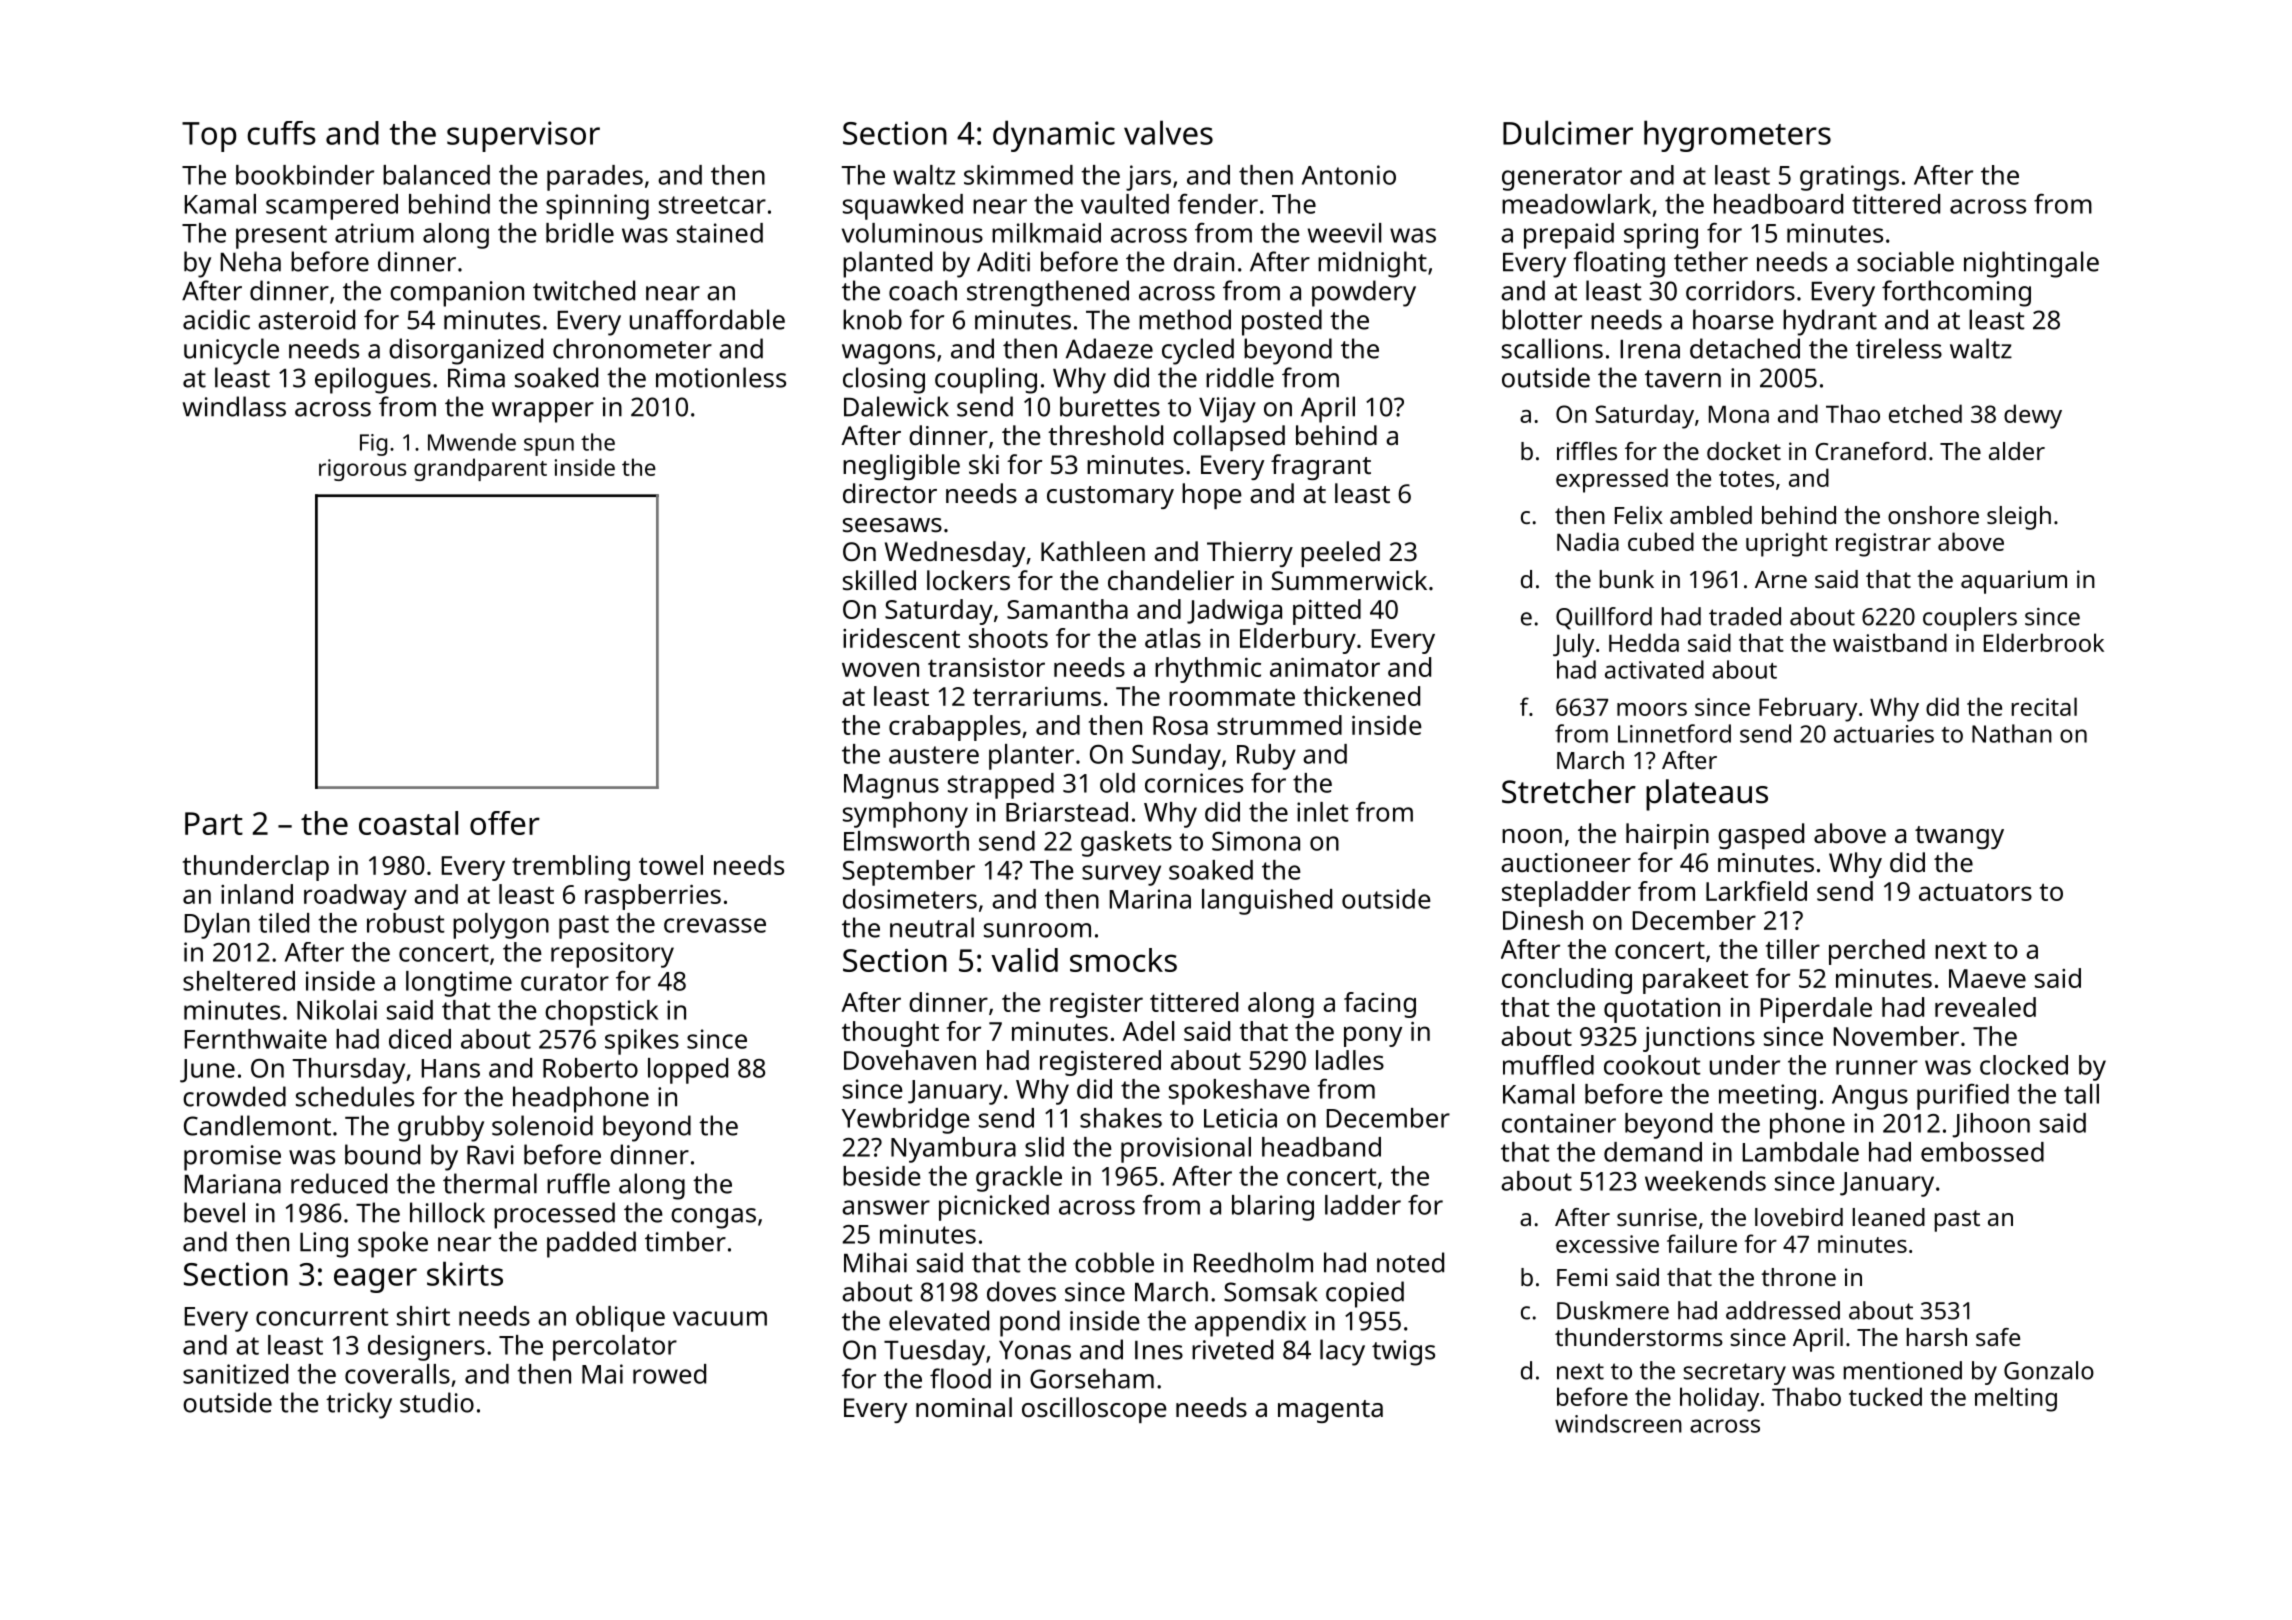 This document has width=2292, height=1620. Describe the element at coordinates (1003, 261) in the document. I see `Aditi` at that location.
